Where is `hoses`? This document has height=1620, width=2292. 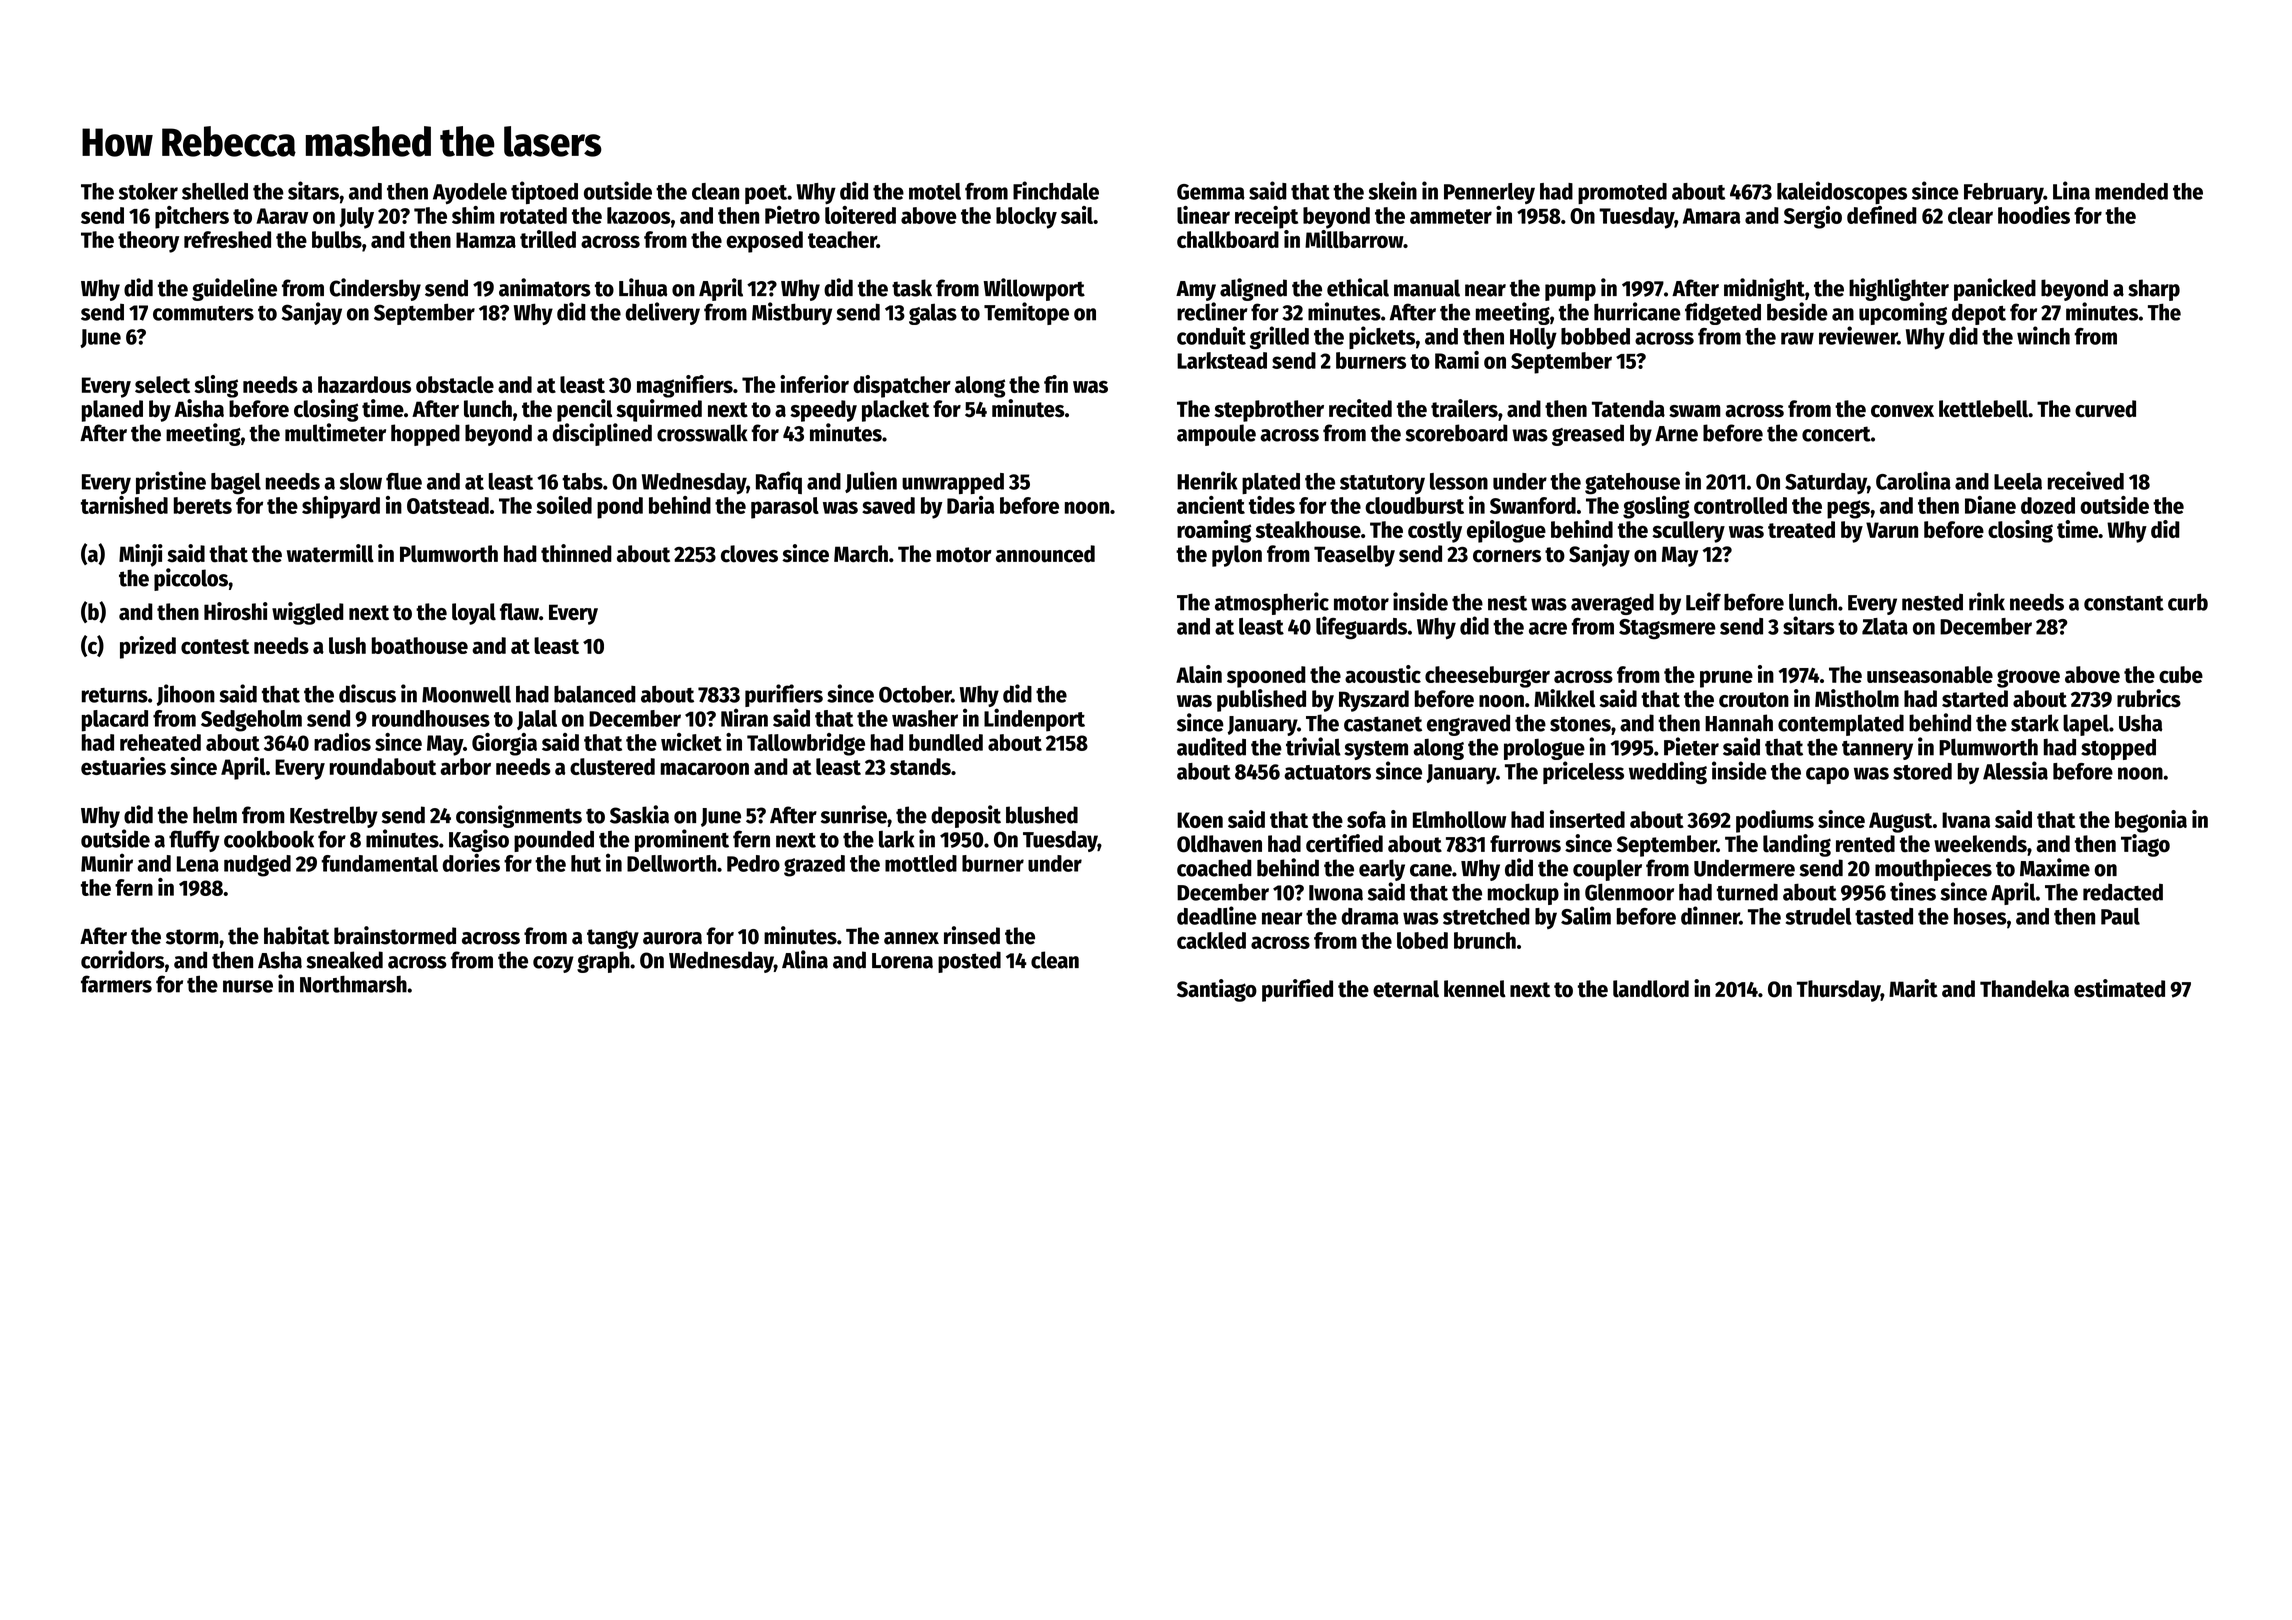 hoses is located at coordinates (1980, 916).
